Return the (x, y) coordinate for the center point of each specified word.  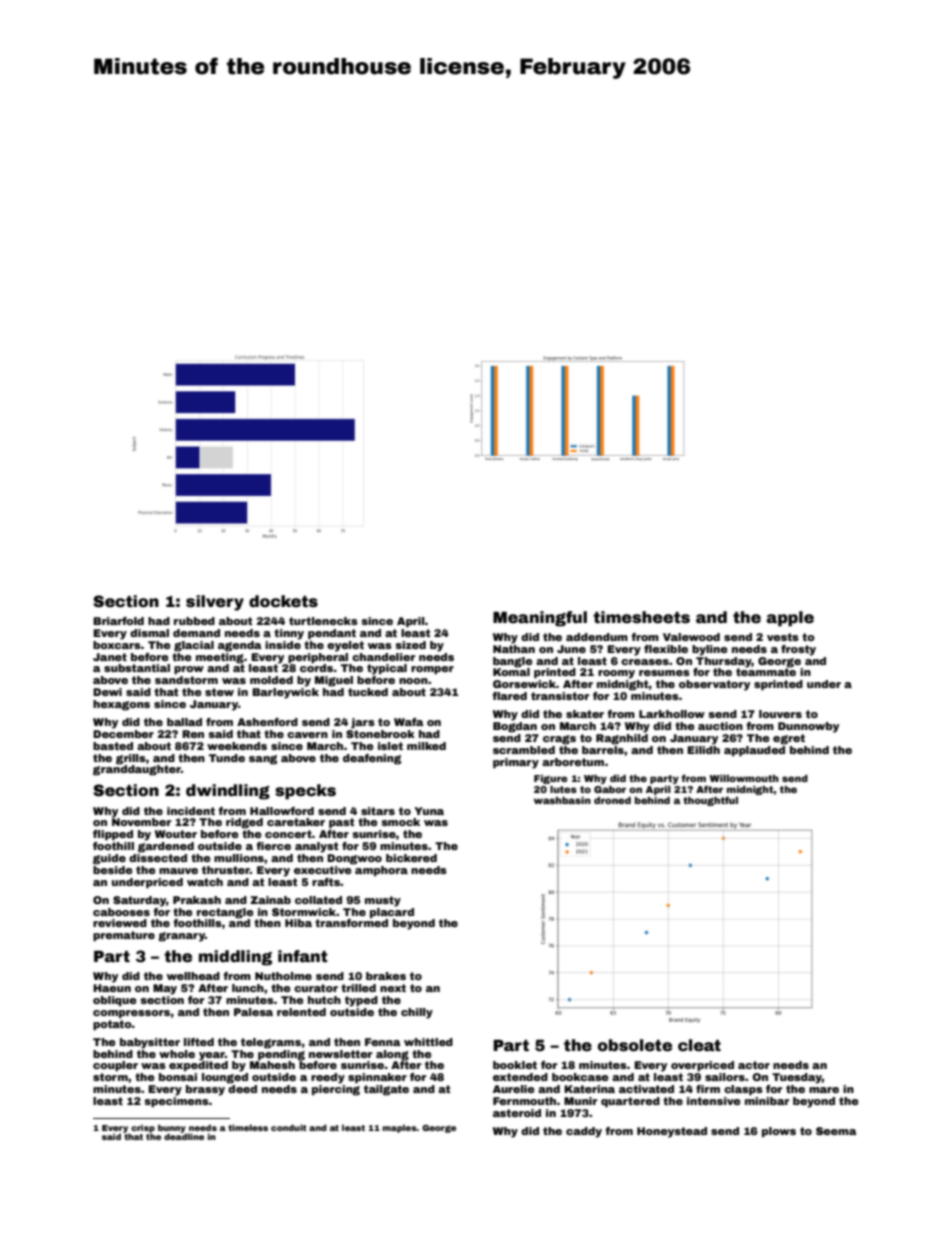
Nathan (514, 649)
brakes (386, 976)
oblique (115, 1001)
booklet (515, 1065)
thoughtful (710, 801)
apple (790, 619)
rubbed (194, 621)
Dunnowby (808, 727)
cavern (307, 735)
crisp (143, 1128)
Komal (511, 672)
